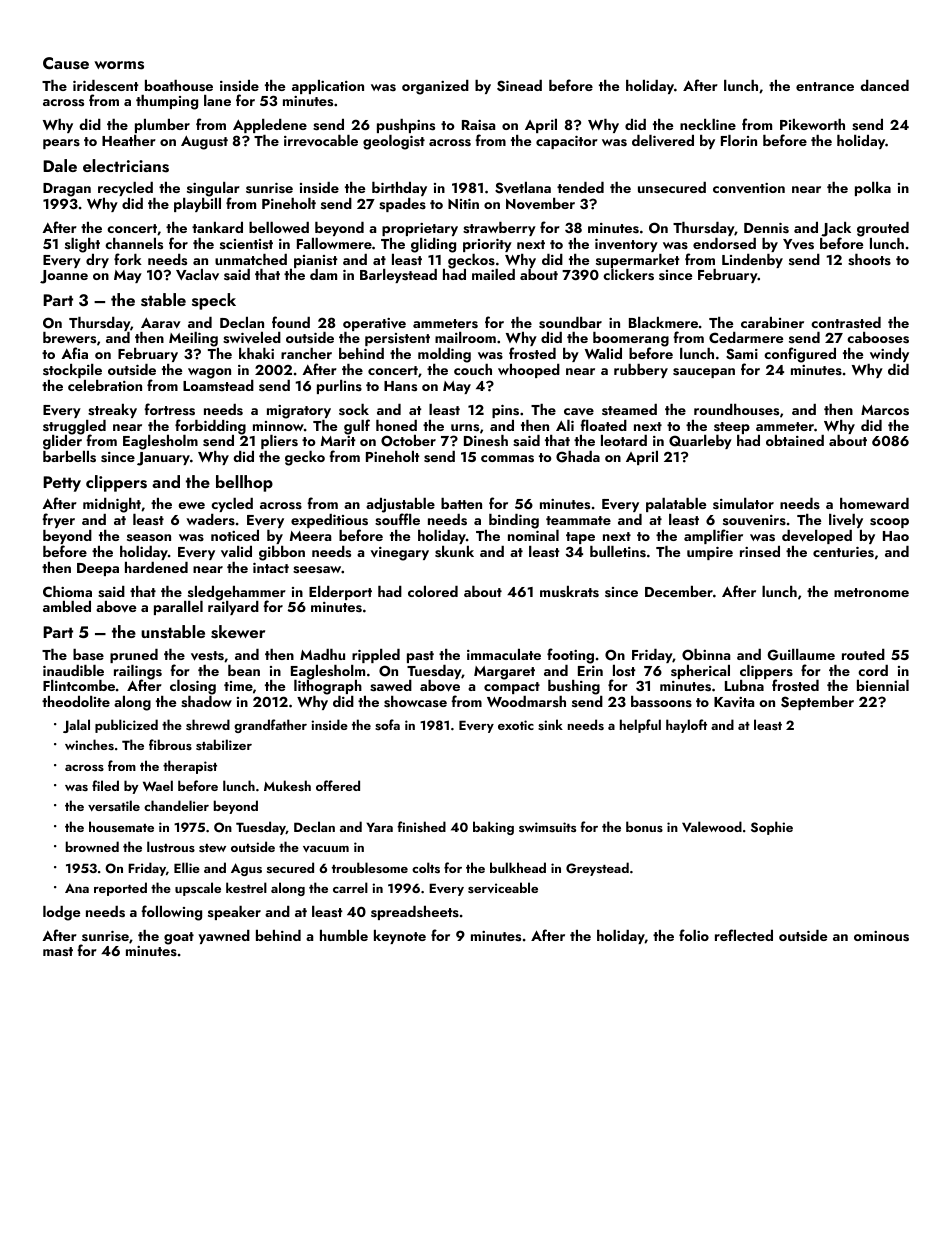  Describe the element at coordinates (400, 937) in the screenshot. I see `keynote` at that location.
